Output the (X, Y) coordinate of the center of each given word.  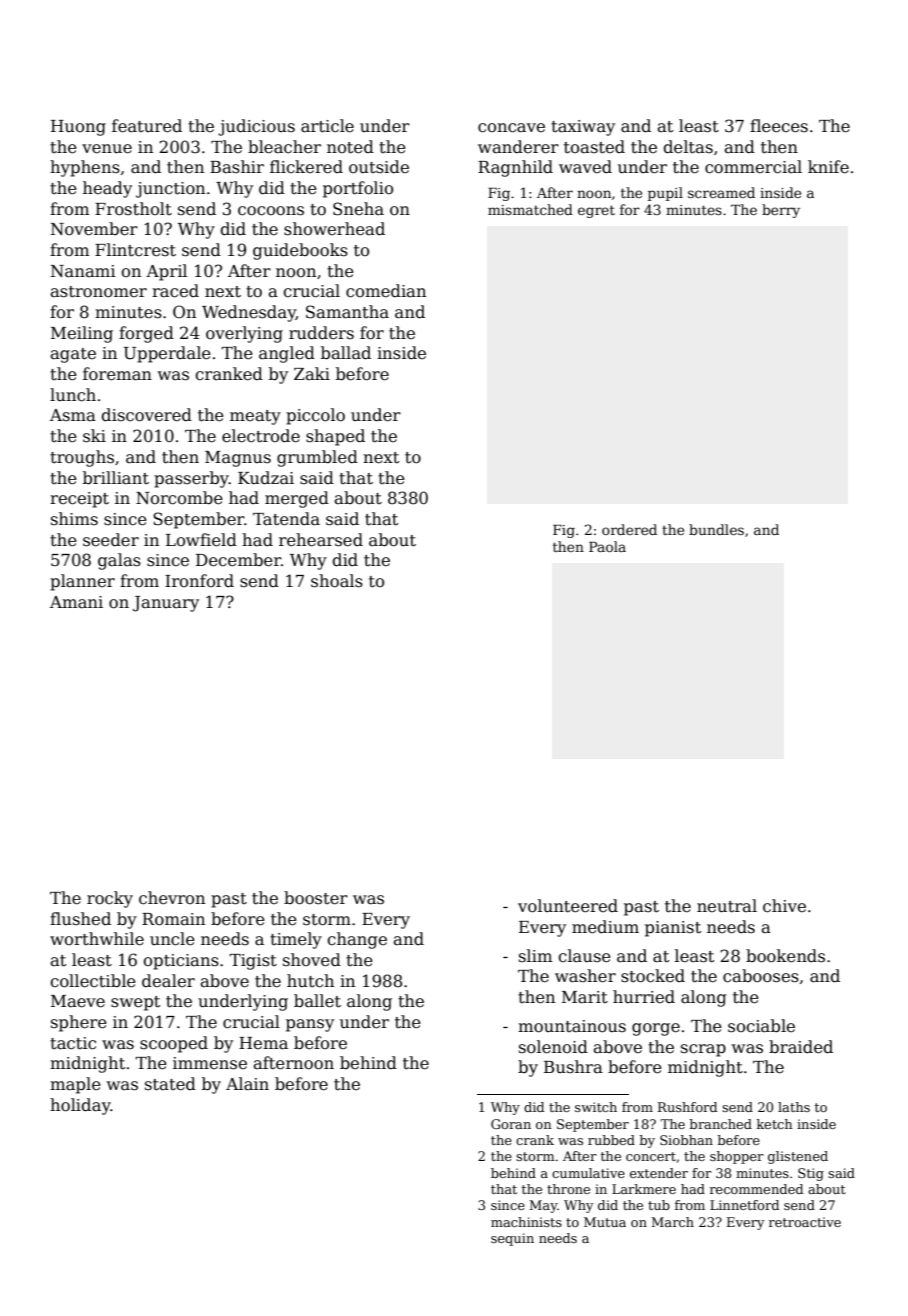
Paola (607, 546)
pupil (665, 194)
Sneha (358, 209)
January (166, 604)
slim (535, 956)
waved (585, 167)
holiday (80, 1106)
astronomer (99, 292)
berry (781, 211)
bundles (716, 529)
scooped (174, 1044)
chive (784, 906)
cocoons (271, 211)
